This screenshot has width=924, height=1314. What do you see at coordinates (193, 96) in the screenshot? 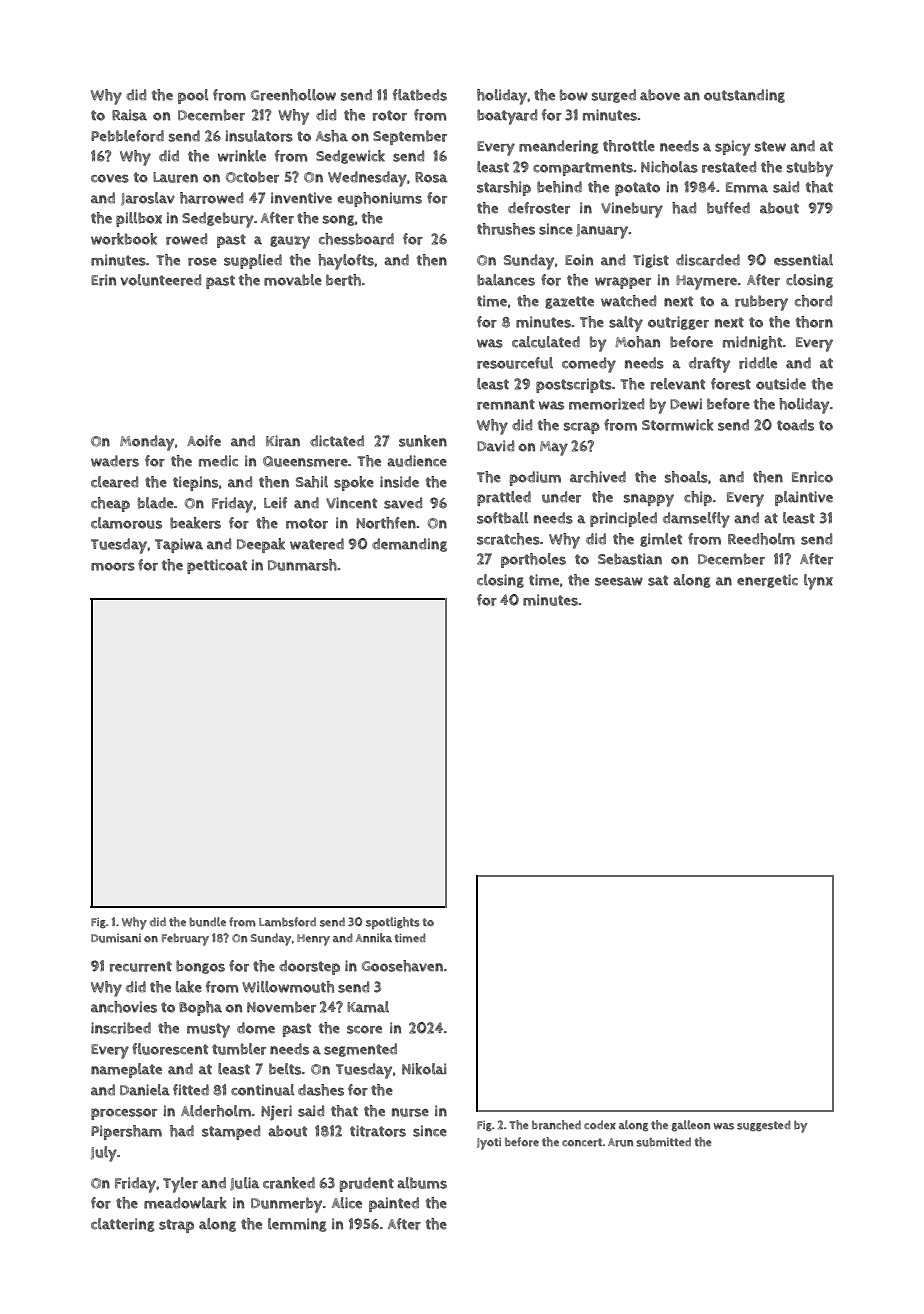
I see `pool` at bounding box center [193, 96].
